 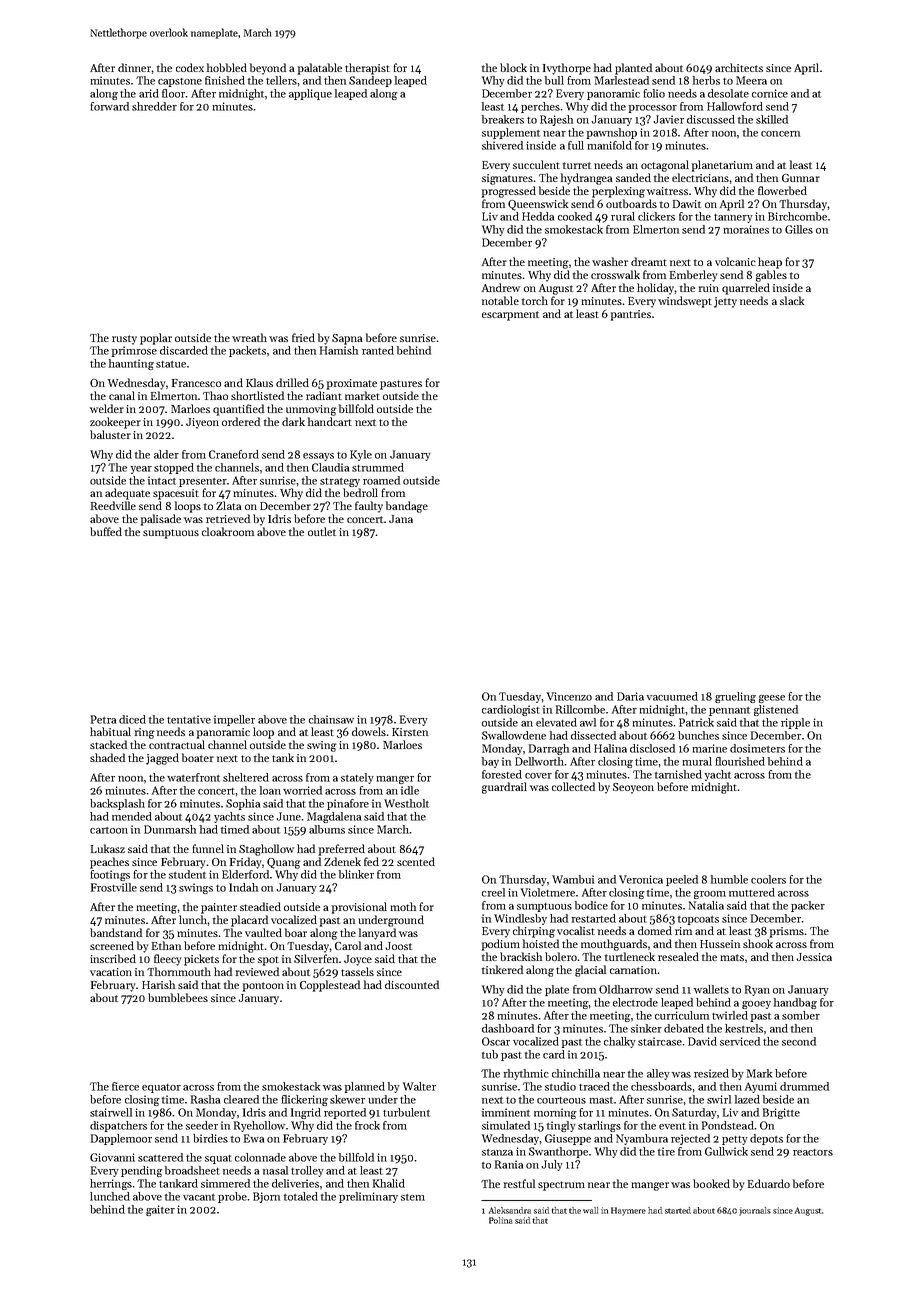 What do you see at coordinates (160, 1210) in the screenshot?
I see `gaiter` at bounding box center [160, 1210].
